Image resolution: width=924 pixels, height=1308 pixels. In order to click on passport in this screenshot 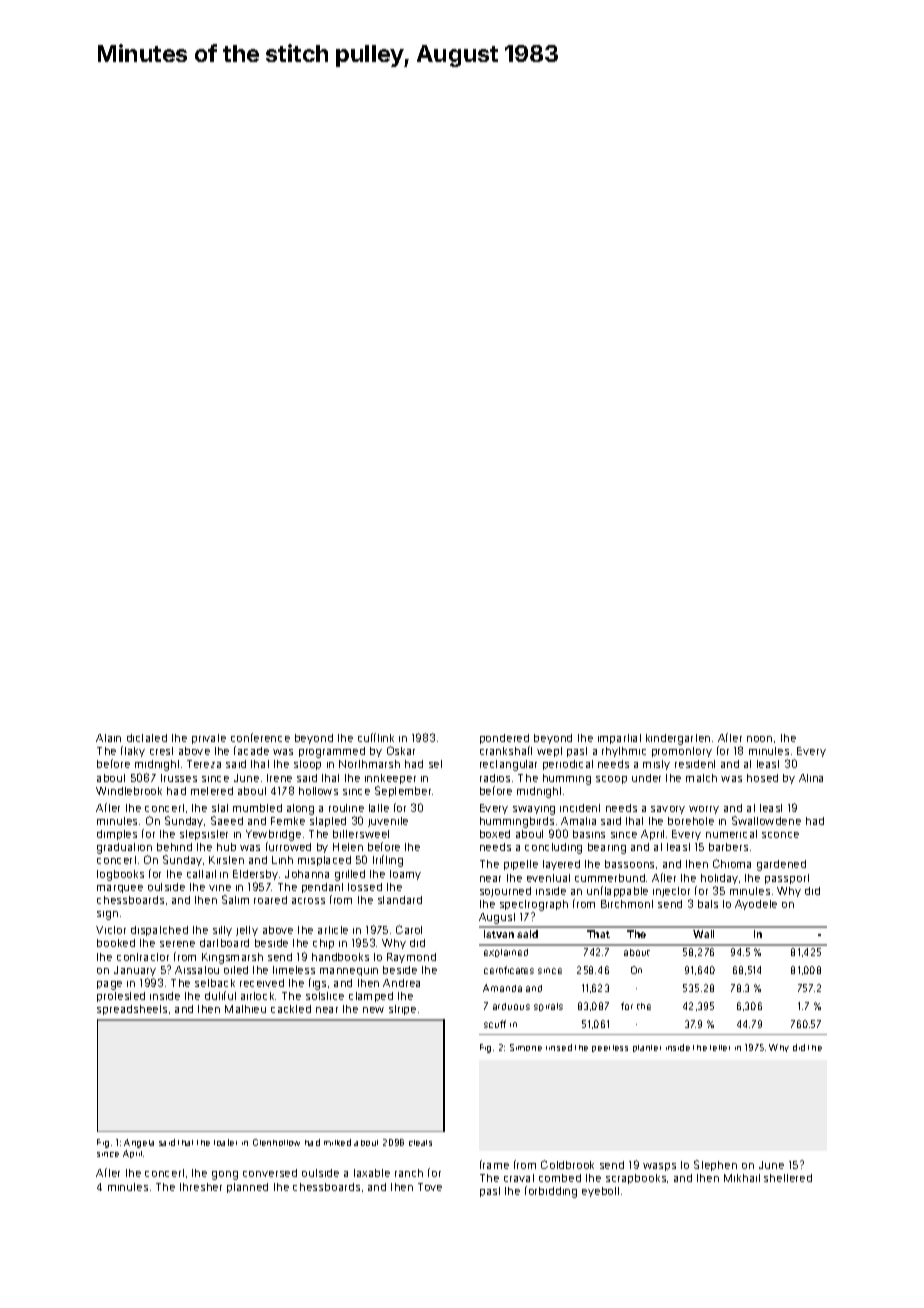, I will do `click(787, 879)`.
